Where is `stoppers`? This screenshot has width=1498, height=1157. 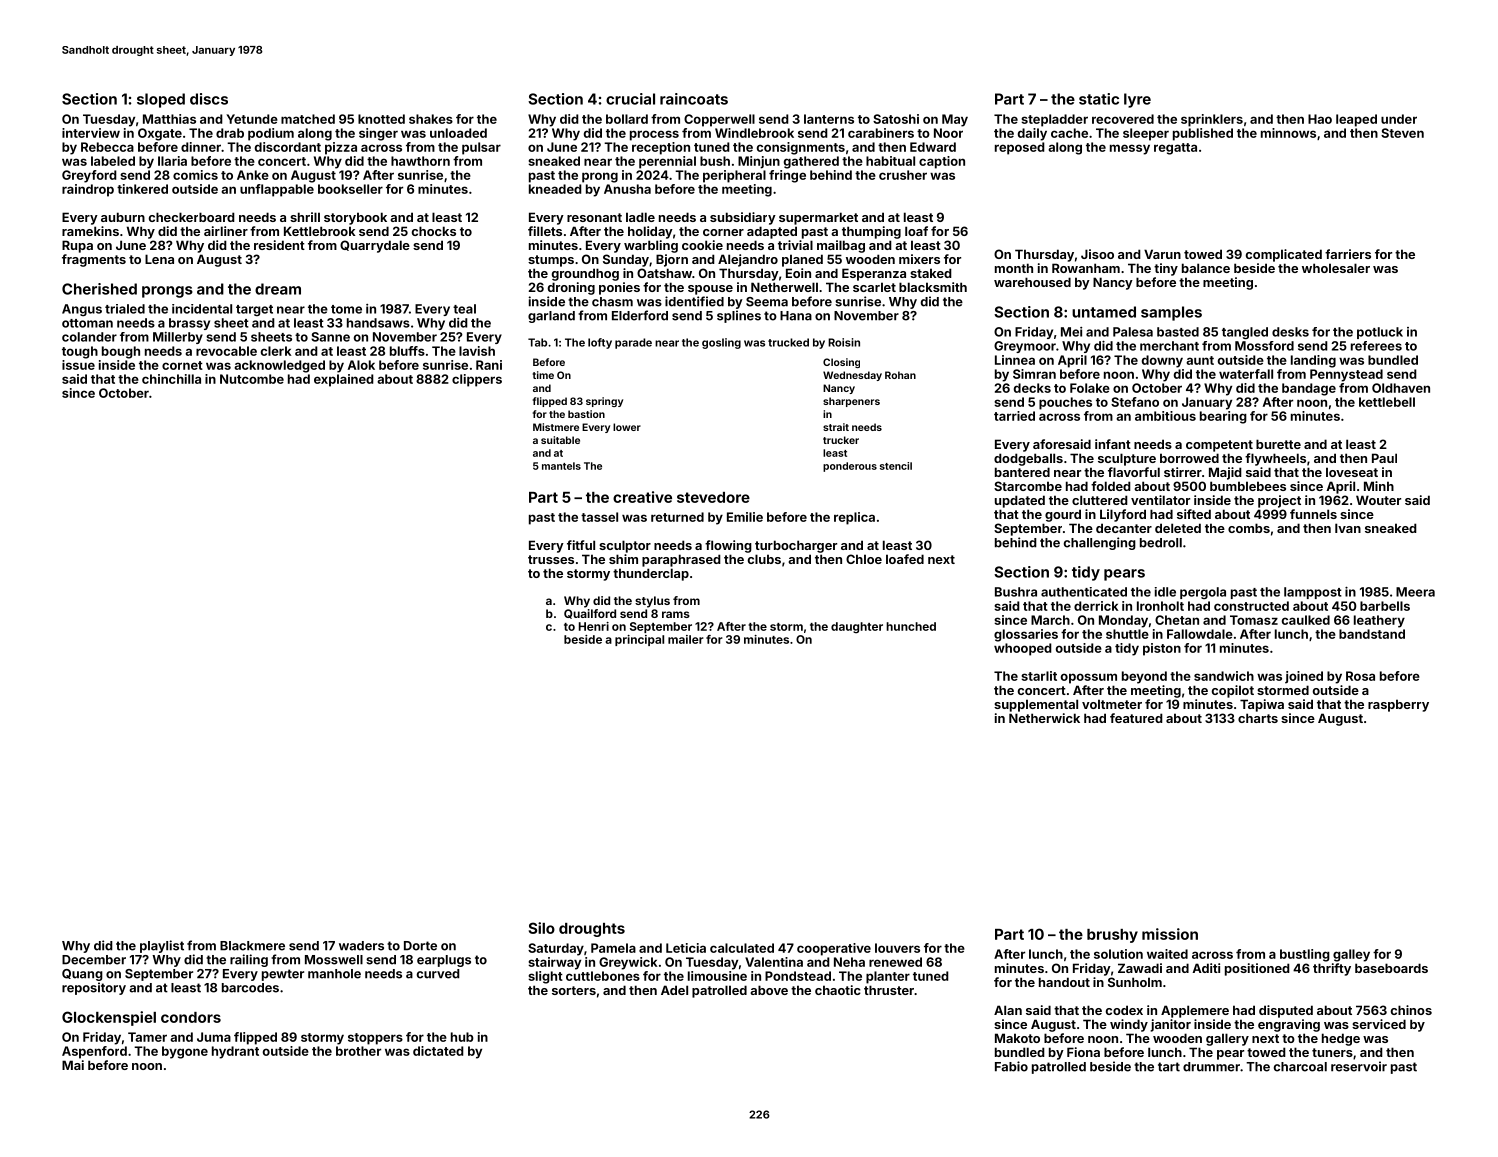
stoppers is located at coordinates (375, 1039).
